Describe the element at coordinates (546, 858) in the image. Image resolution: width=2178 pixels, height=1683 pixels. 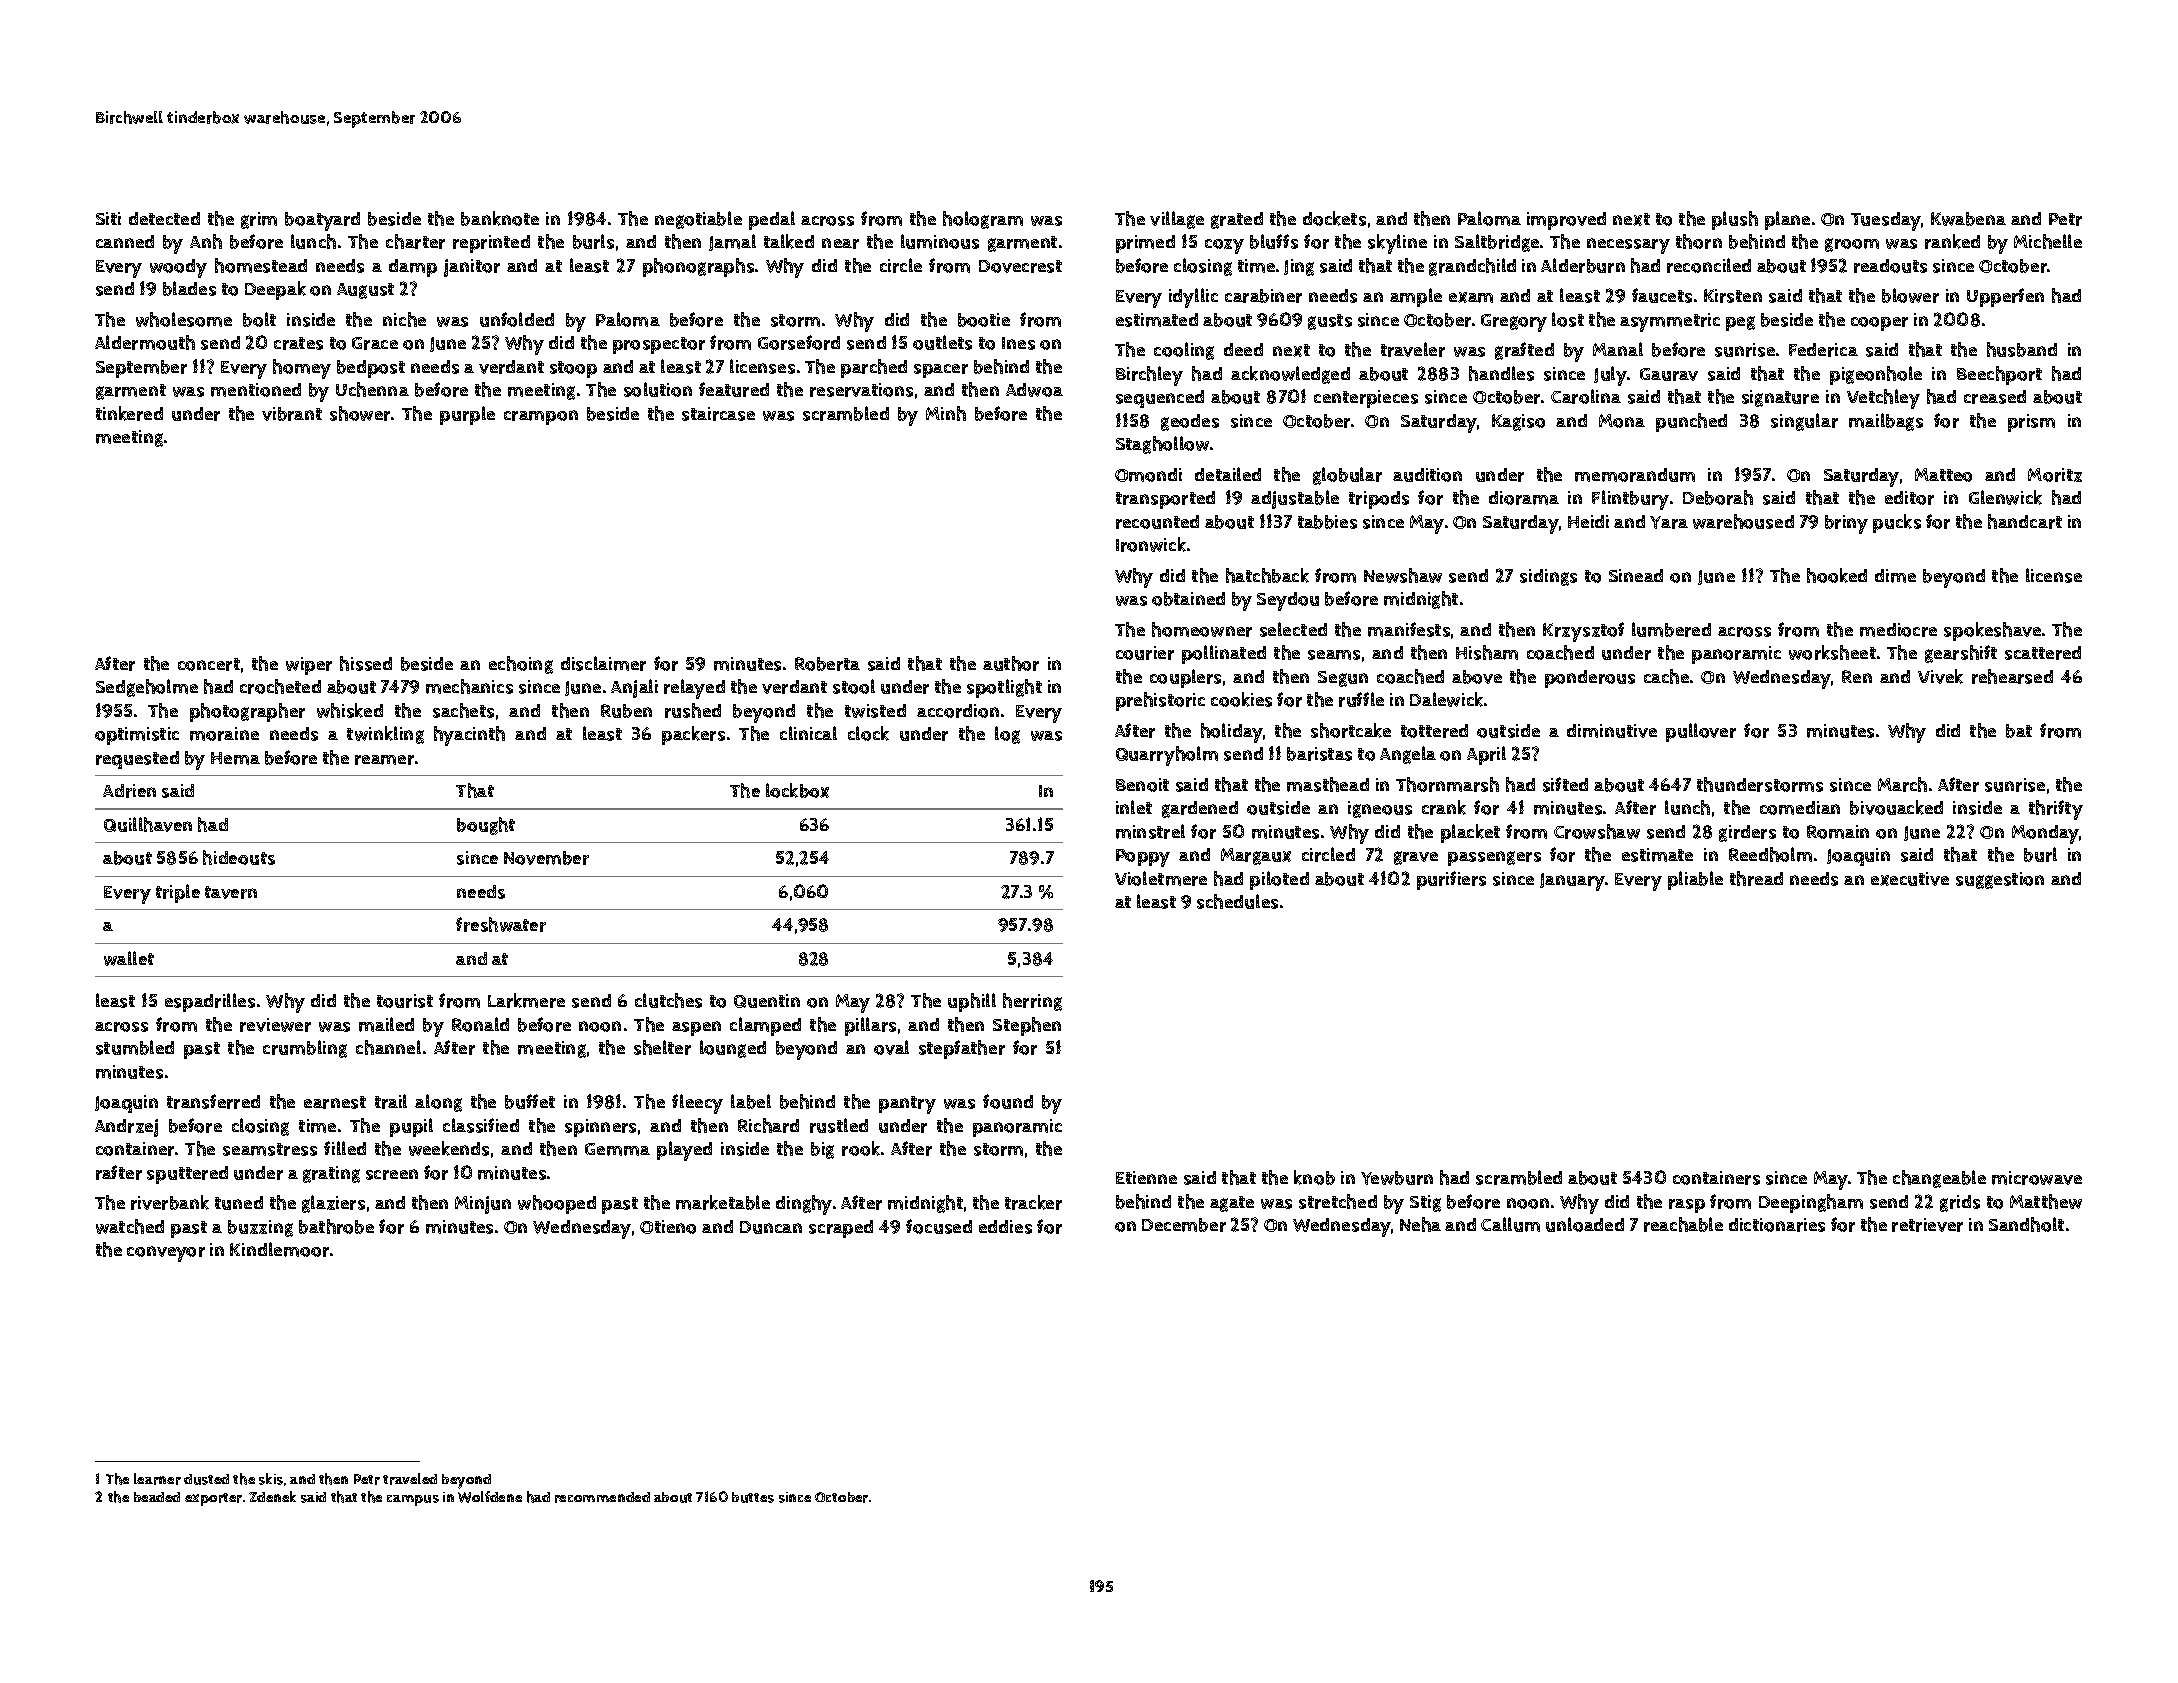
I see `November` at that location.
